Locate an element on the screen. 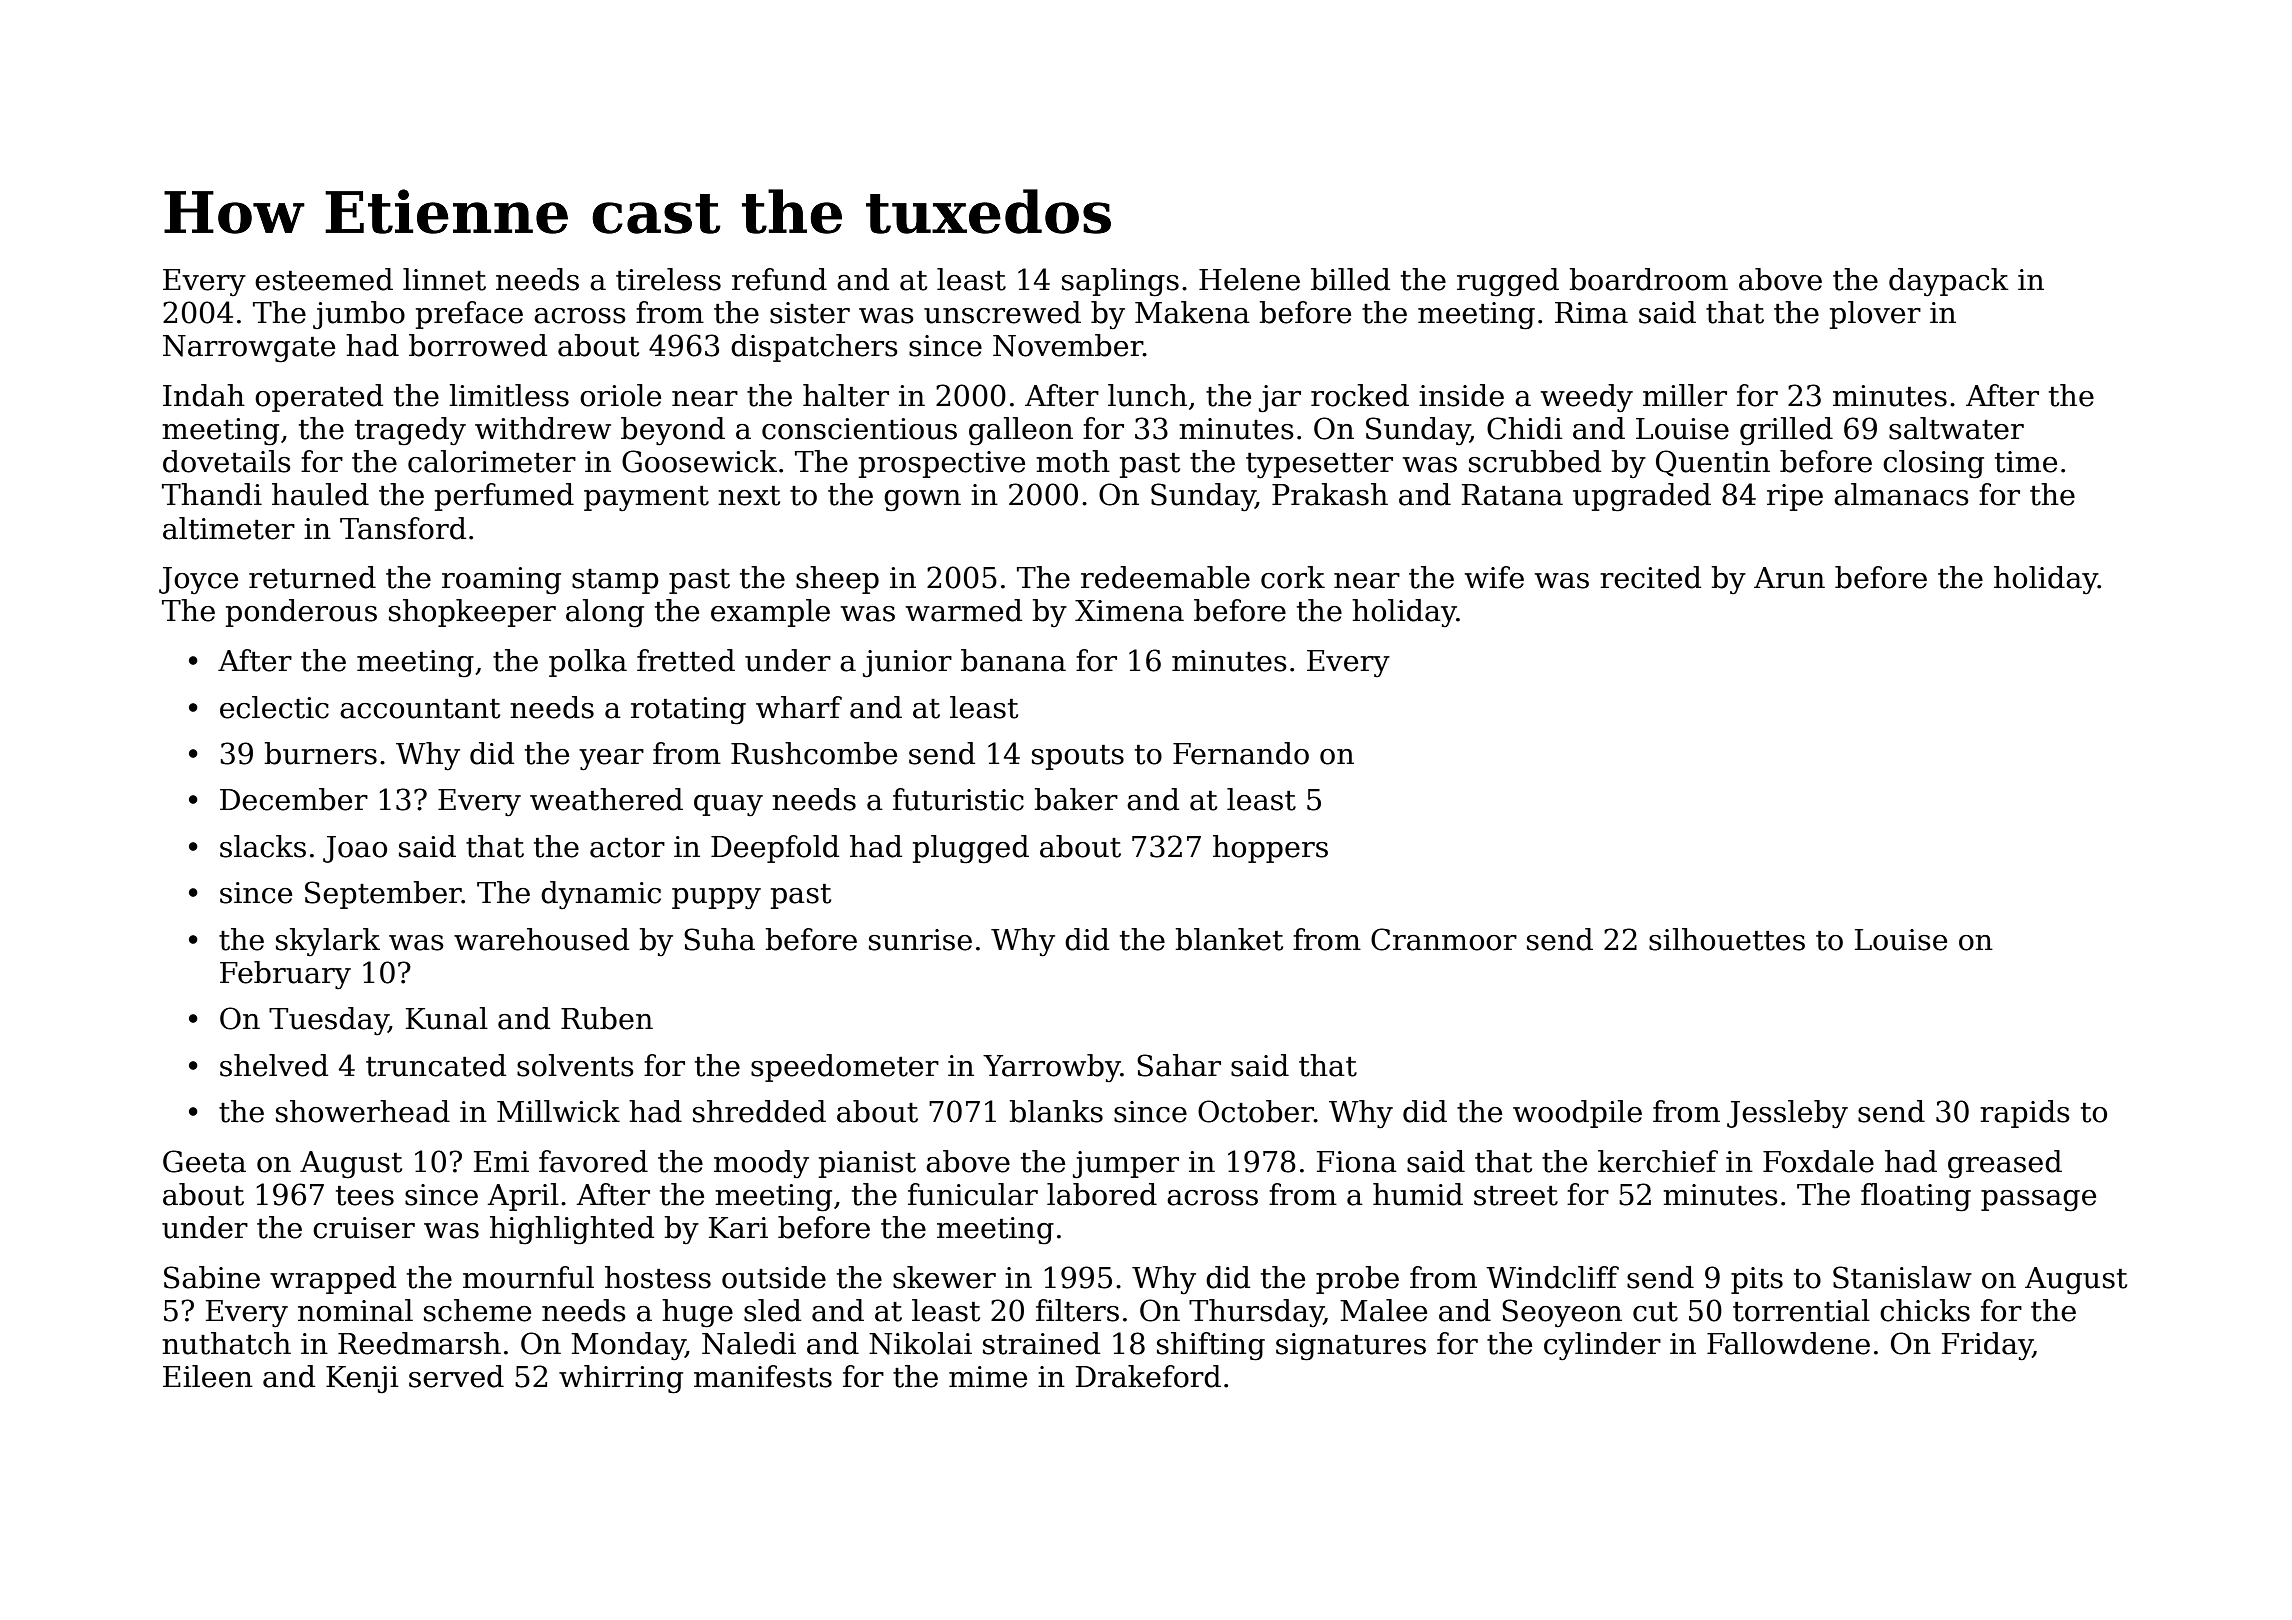  galleon is located at coordinates (1021, 431).
